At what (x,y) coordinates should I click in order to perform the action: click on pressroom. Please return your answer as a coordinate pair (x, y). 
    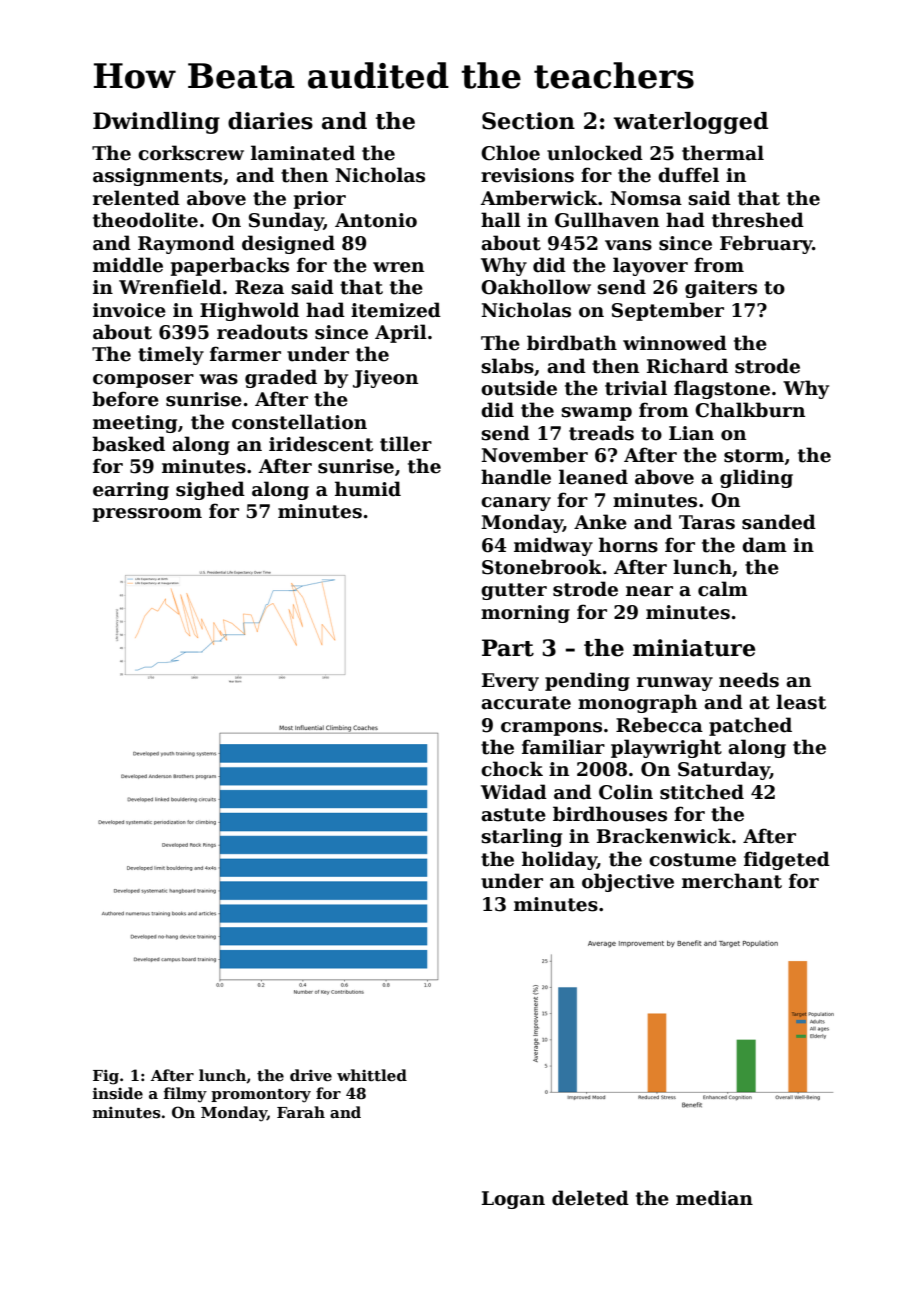
    Looking at the image, I should click on (147, 515).
